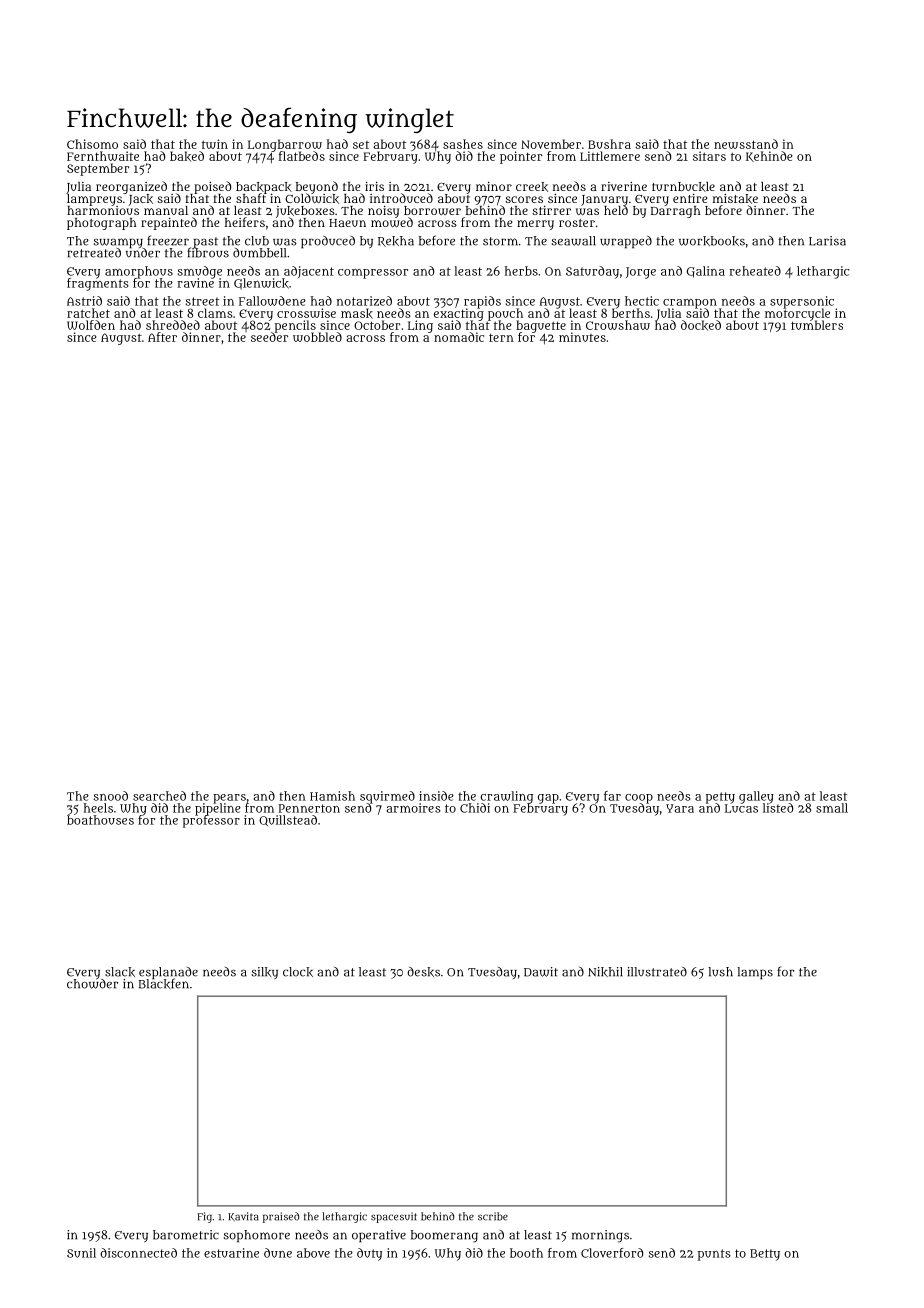  I want to click on Lucas, so click(741, 808).
